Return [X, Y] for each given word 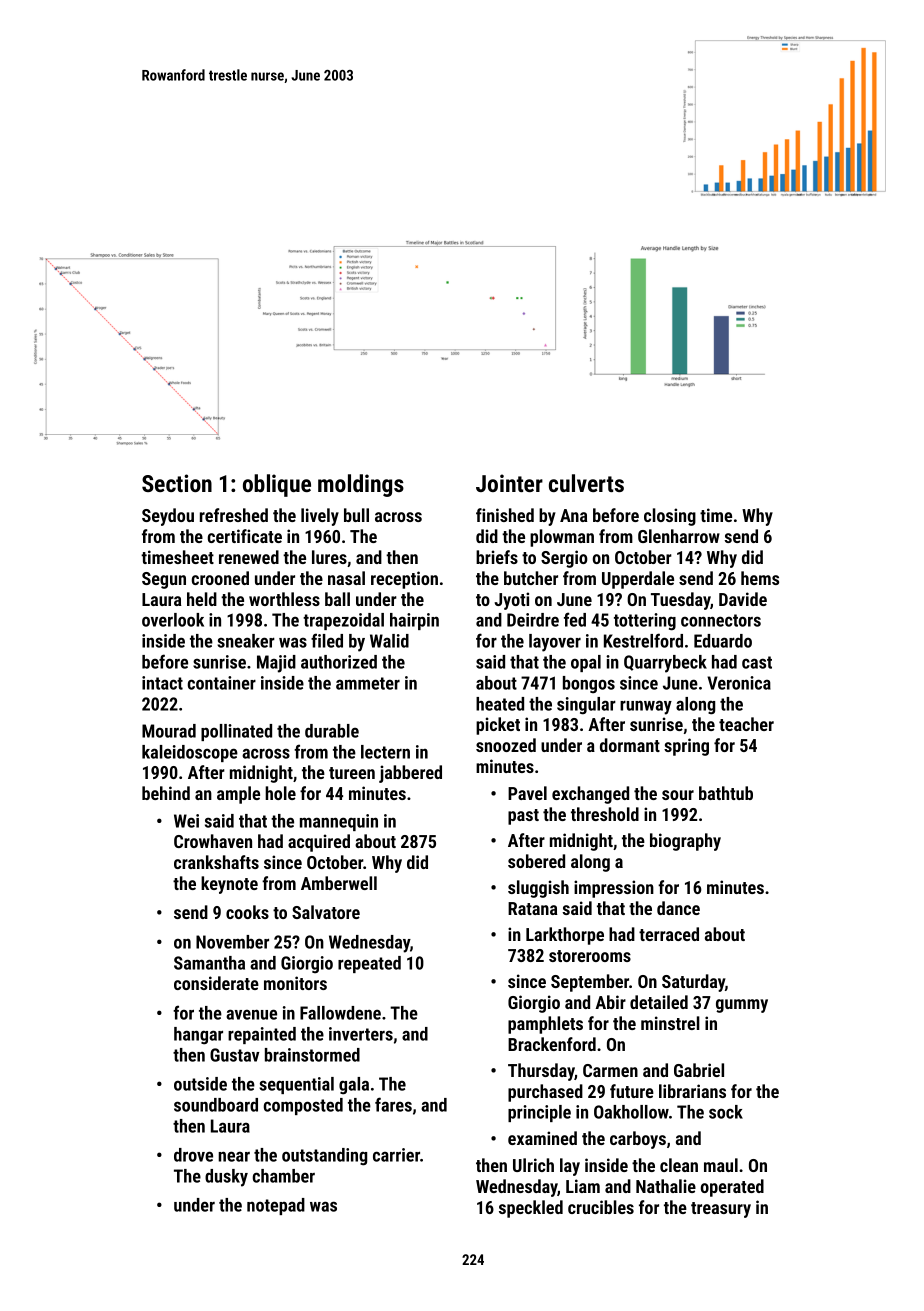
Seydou [168, 517]
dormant [630, 745]
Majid [276, 664]
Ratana [533, 908]
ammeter [368, 683]
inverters [361, 1034]
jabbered [410, 774]
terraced [669, 934]
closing [670, 517]
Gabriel [699, 1070]
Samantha [209, 963]
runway [646, 707]
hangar [198, 1036]
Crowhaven [213, 841]
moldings [361, 485]
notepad [276, 1206]
